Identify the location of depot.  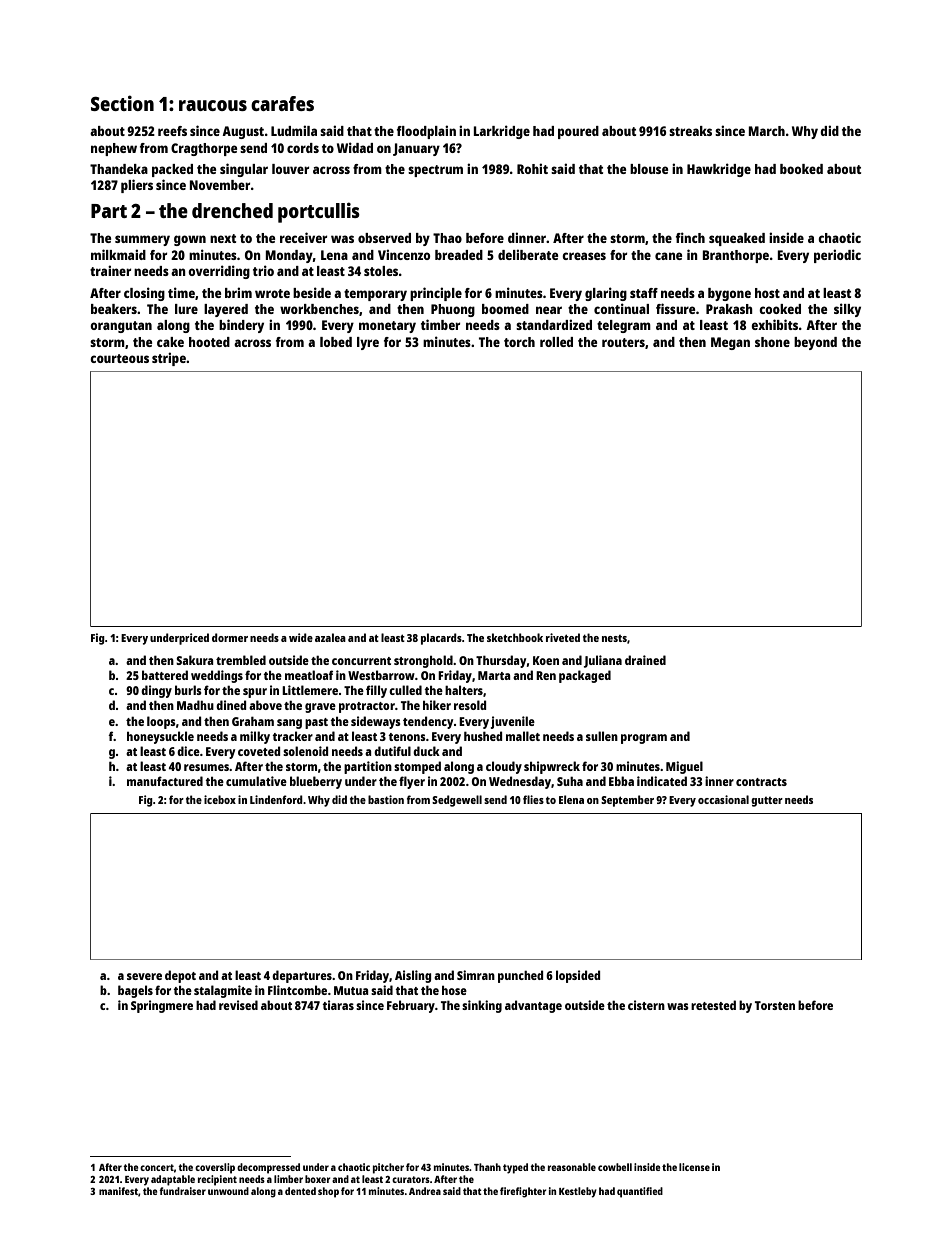
(180, 976).
